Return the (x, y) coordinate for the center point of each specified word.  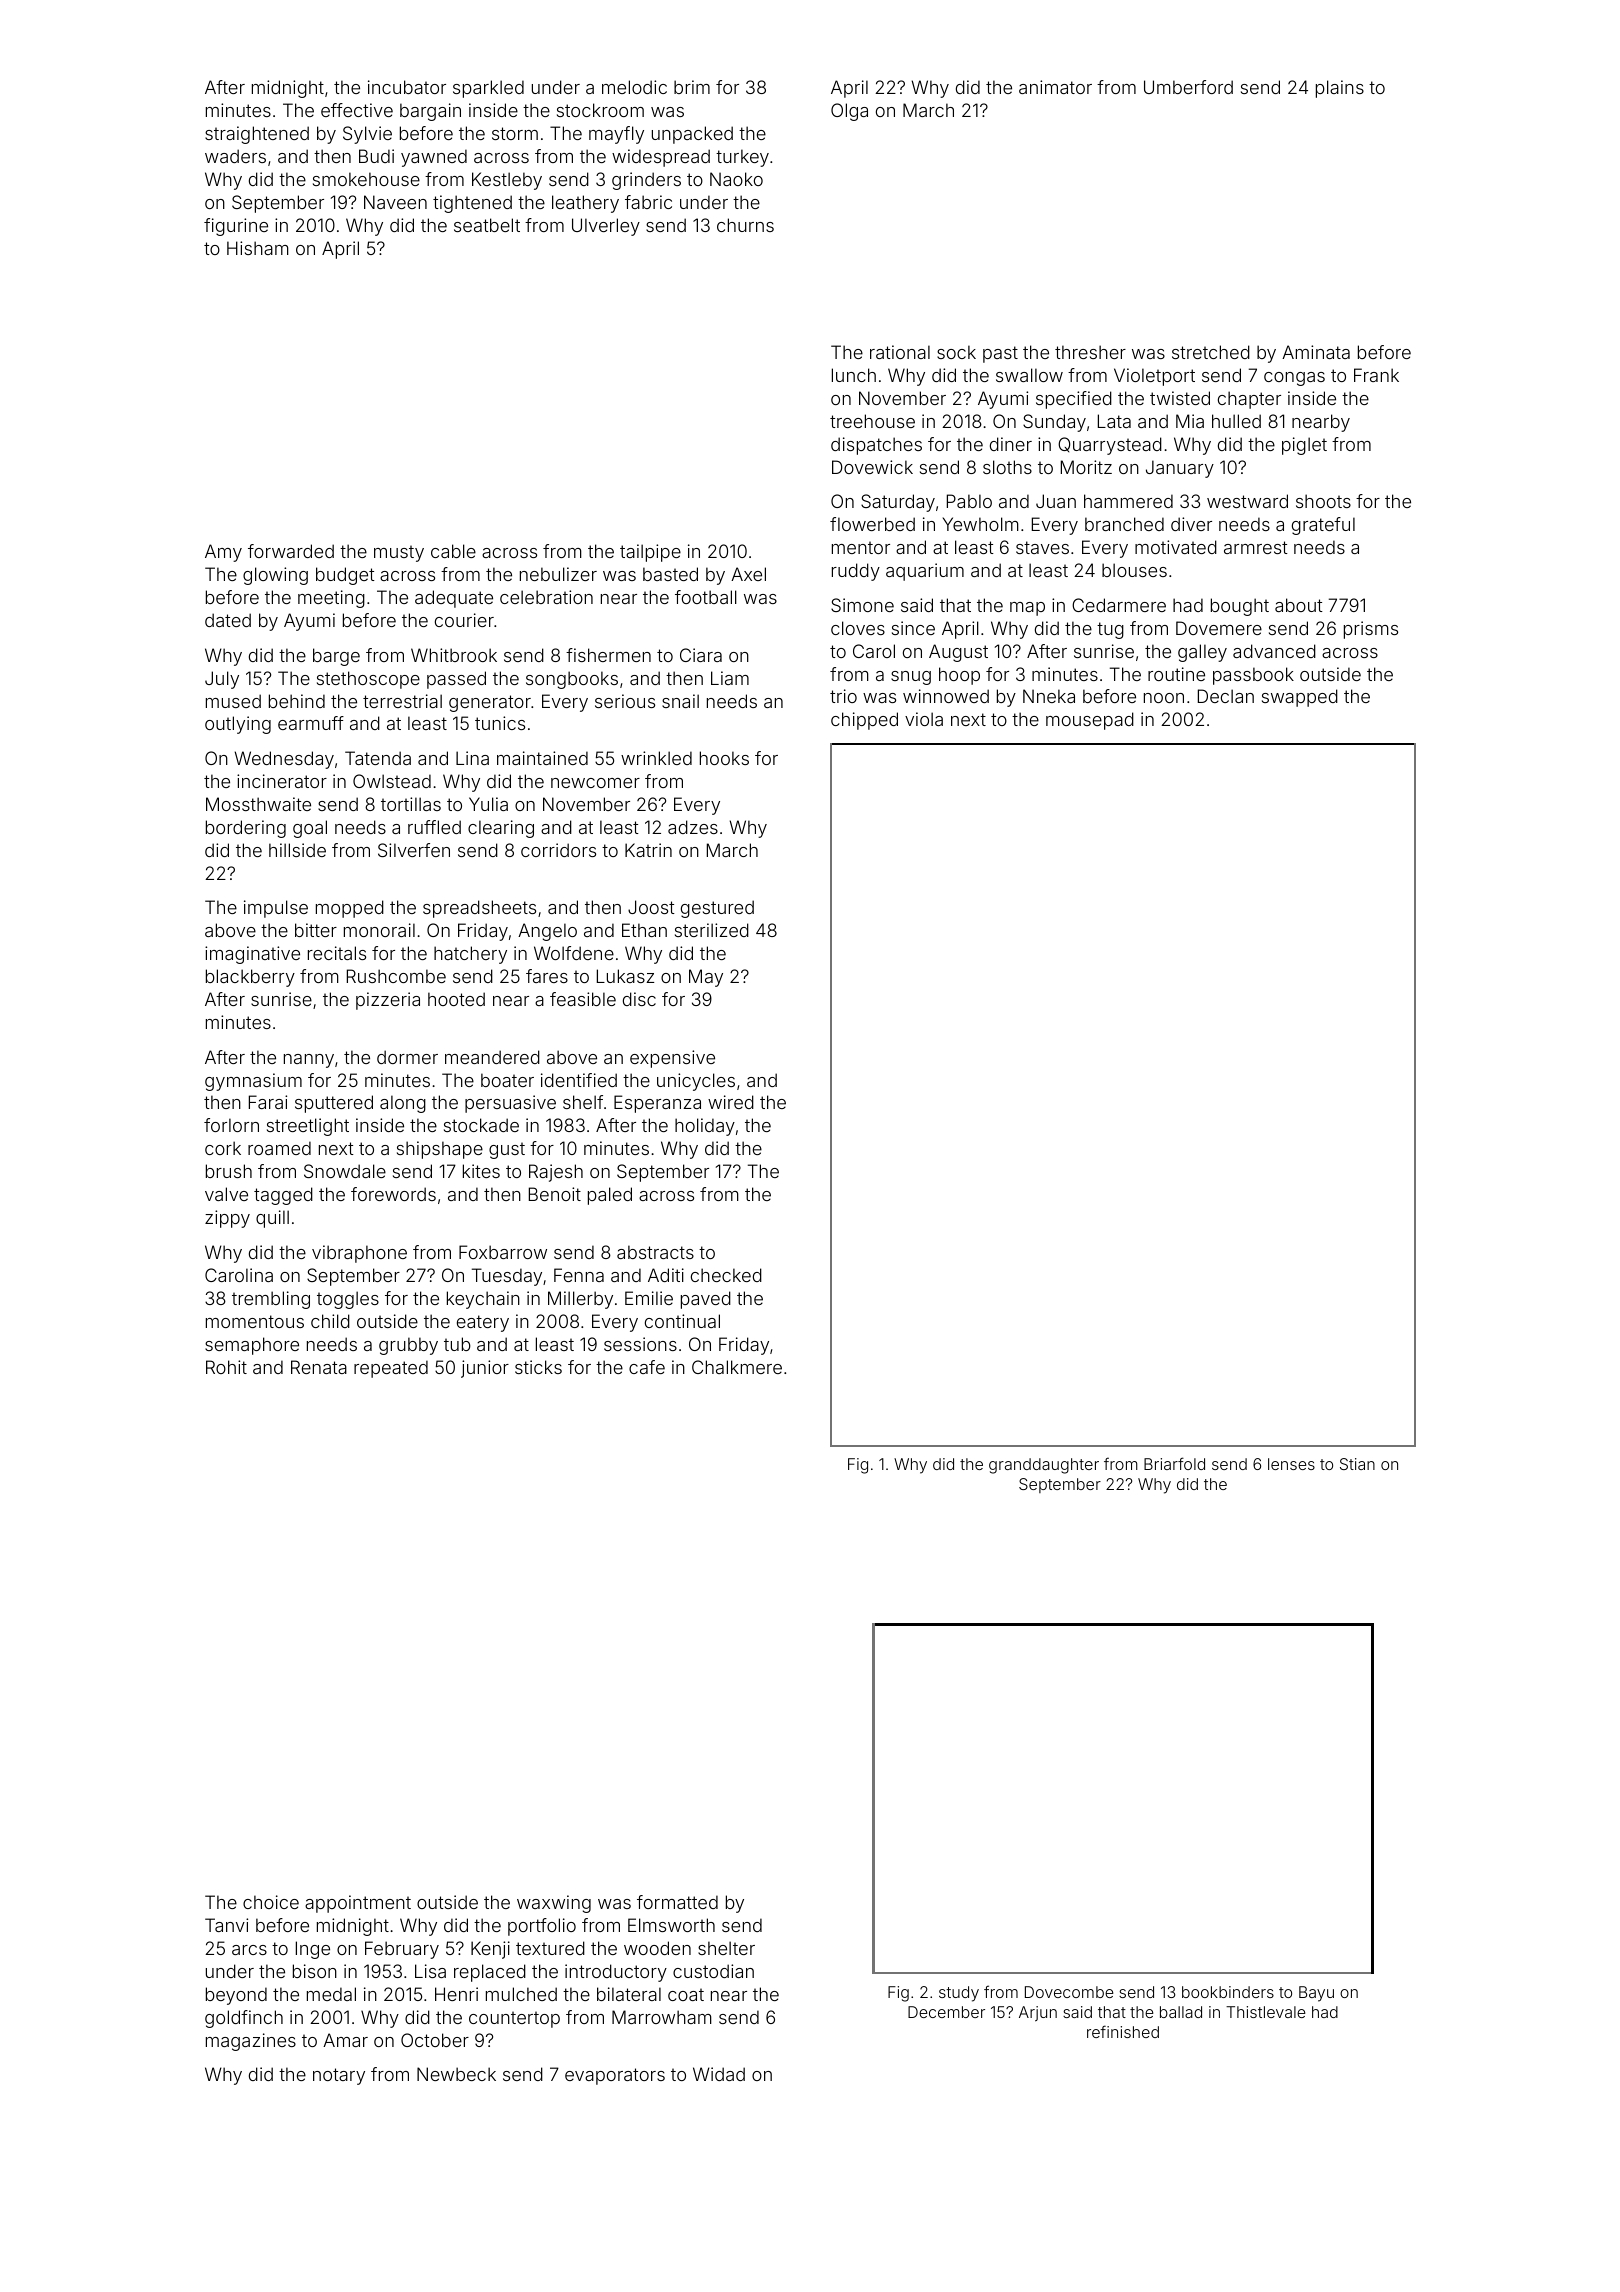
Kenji (490, 1950)
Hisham (258, 248)
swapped (1300, 698)
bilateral (629, 1994)
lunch (854, 375)
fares (547, 976)
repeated (391, 1369)
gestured (717, 909)
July (222, 680)
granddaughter (1044, 1466)
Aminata (1316, 352)
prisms (1371, 630)
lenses (1291, 1464)
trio (843, 696)
